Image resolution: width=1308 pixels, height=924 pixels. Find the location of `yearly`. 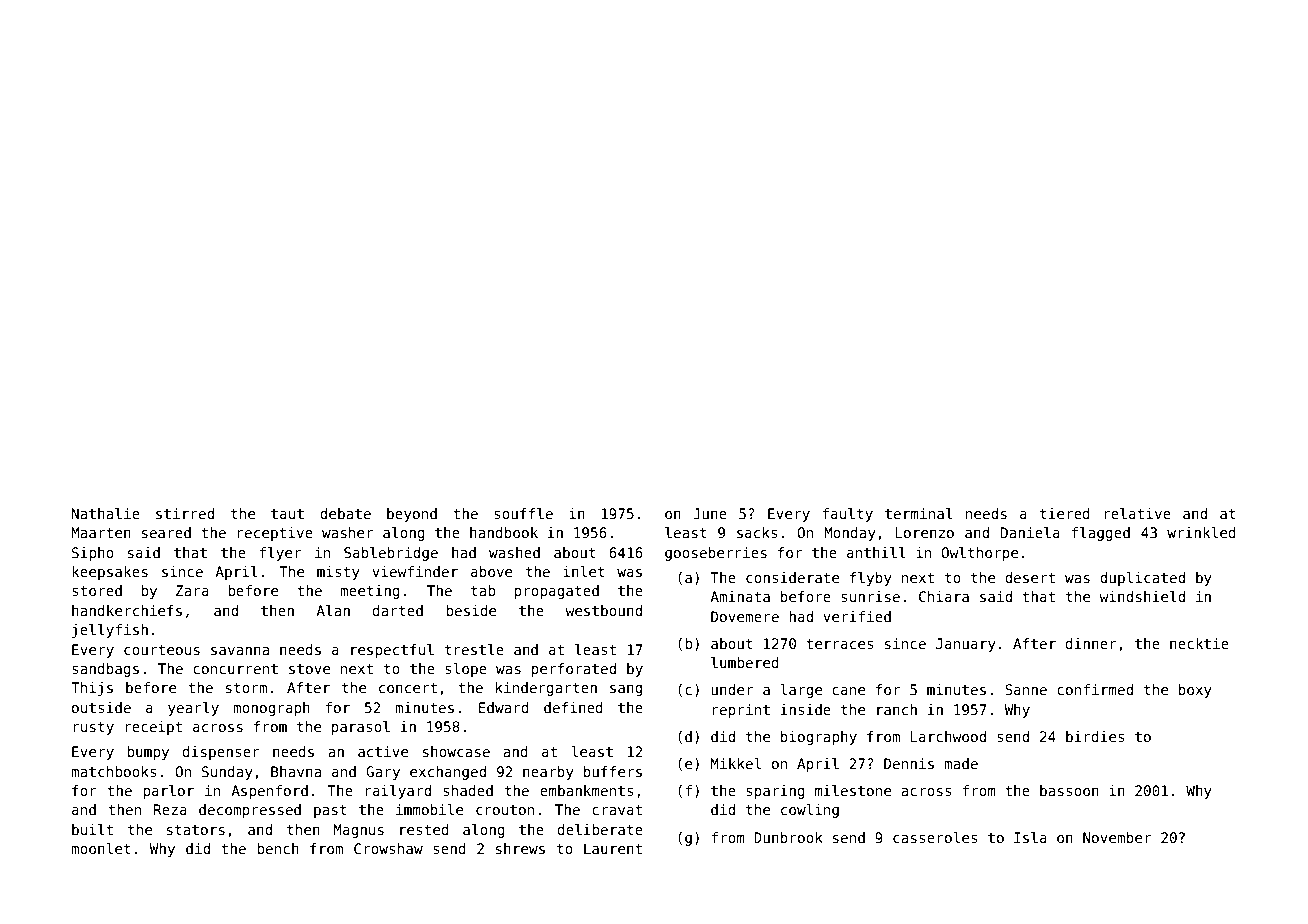

yearly is located at coordinates (193, 709).
